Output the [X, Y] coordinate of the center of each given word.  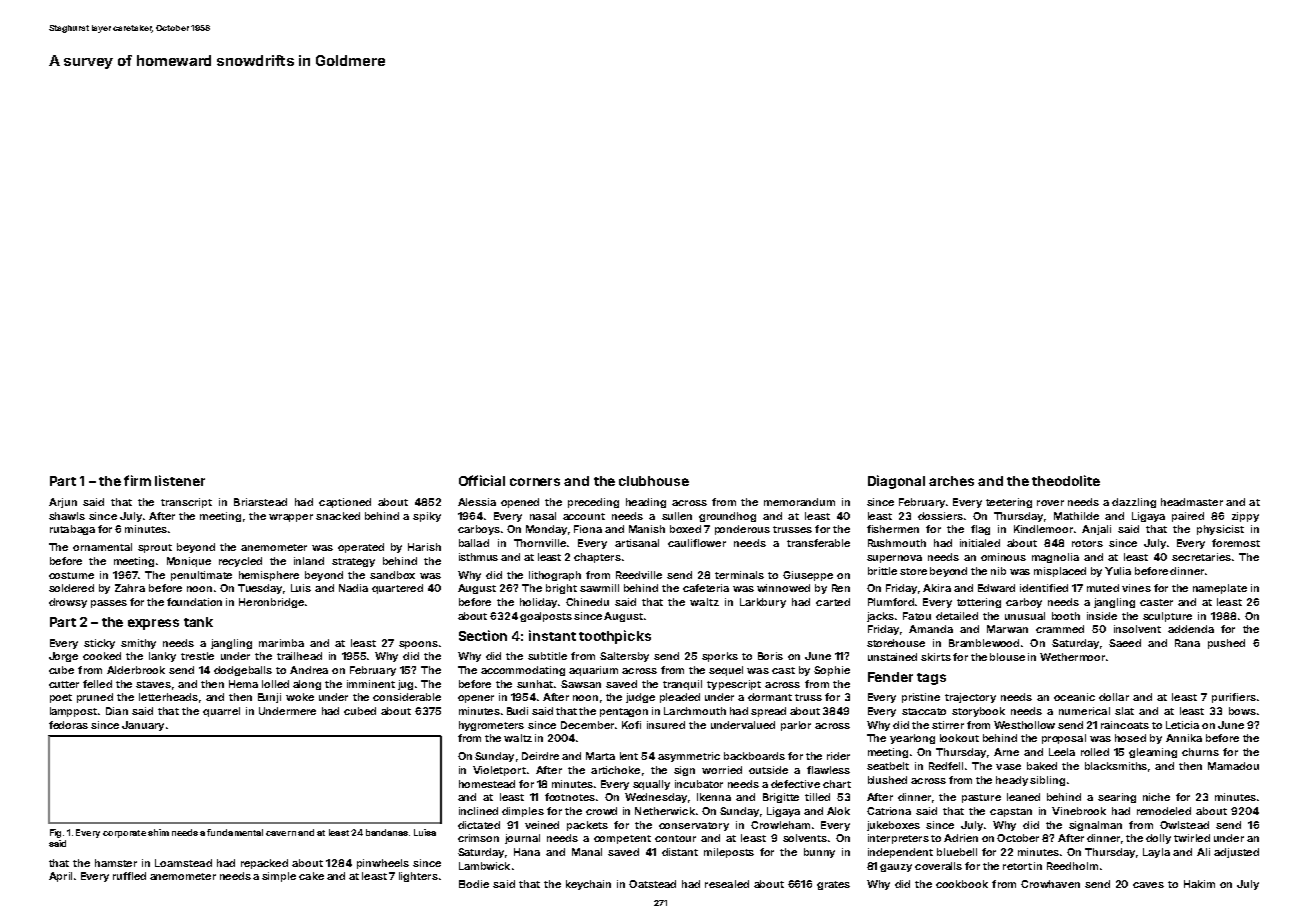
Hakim [1199, 884]
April [60, 877]
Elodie [474, 884]
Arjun [63, 503]
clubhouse [654, 481]
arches [951, 481]
